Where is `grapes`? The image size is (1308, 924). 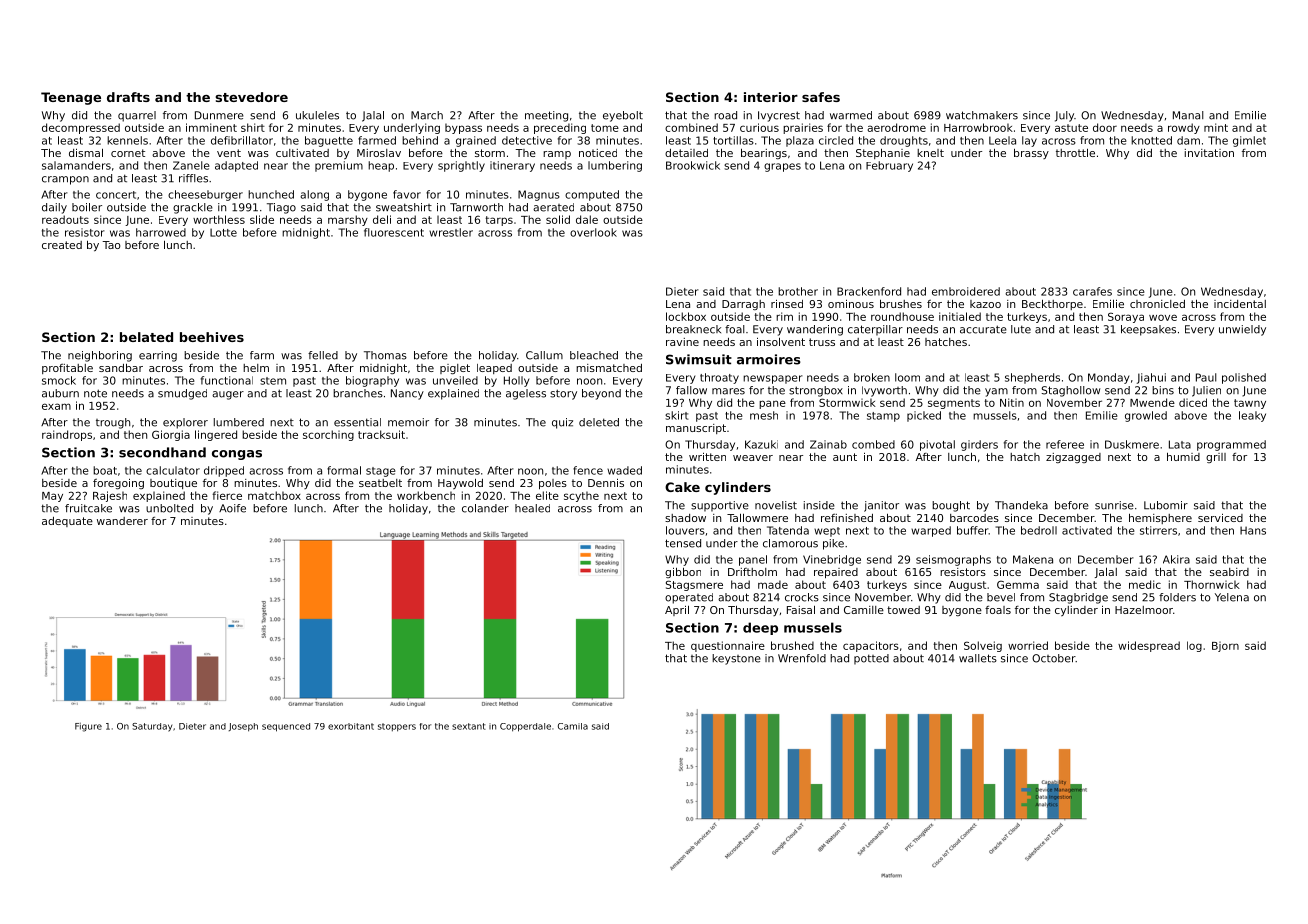
grapes is located at coordinates (782, 167).
